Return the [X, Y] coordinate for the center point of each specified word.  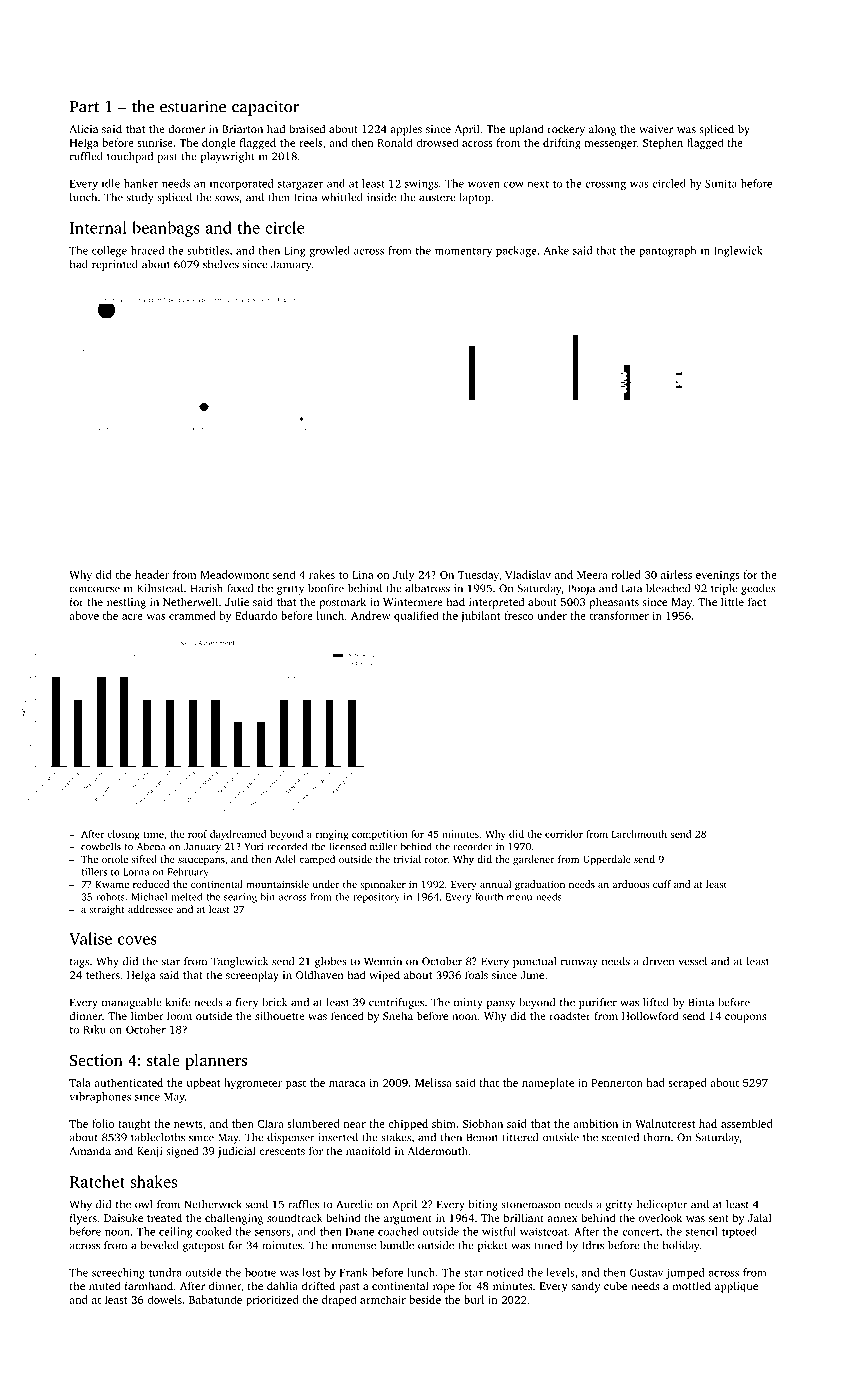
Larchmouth [639, 834]
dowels [164, 1299]
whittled [342, 197]
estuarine [193, 106]
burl [474, 1299]
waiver [656, 129]
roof [197, 834]
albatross [427, 588]
